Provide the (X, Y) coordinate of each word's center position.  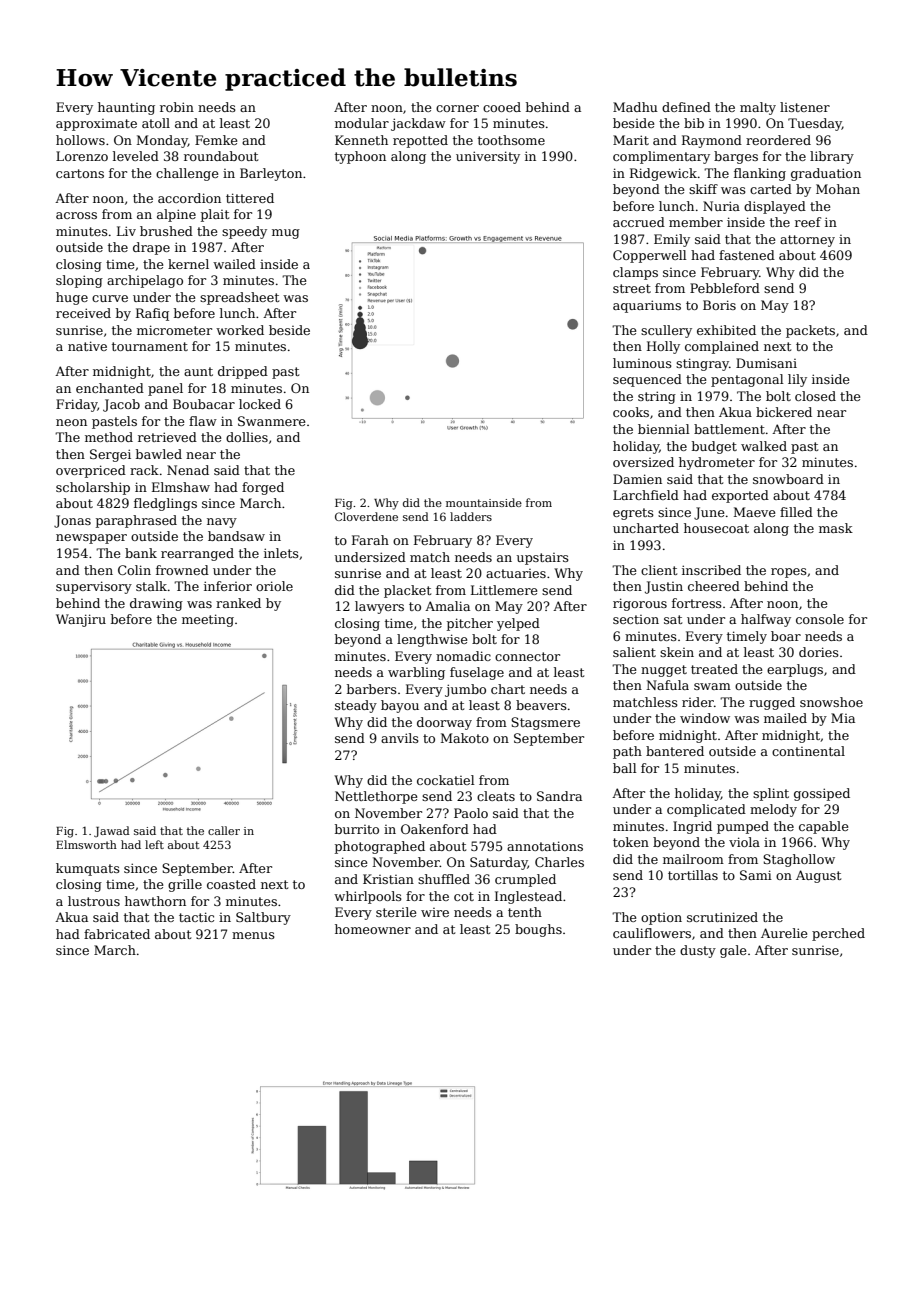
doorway (444, 723)
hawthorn (155, 901)
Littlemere (504, 590)
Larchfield (646, 495)
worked (240, 330)
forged (263, 488)
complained (722, 347)
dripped (243, 372)
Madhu (635, 107)
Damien (637, 479)
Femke (216, 140)
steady (356, 706)
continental (808, 751)
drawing (156, 604)
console (820, 619)
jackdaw (418, 124)
